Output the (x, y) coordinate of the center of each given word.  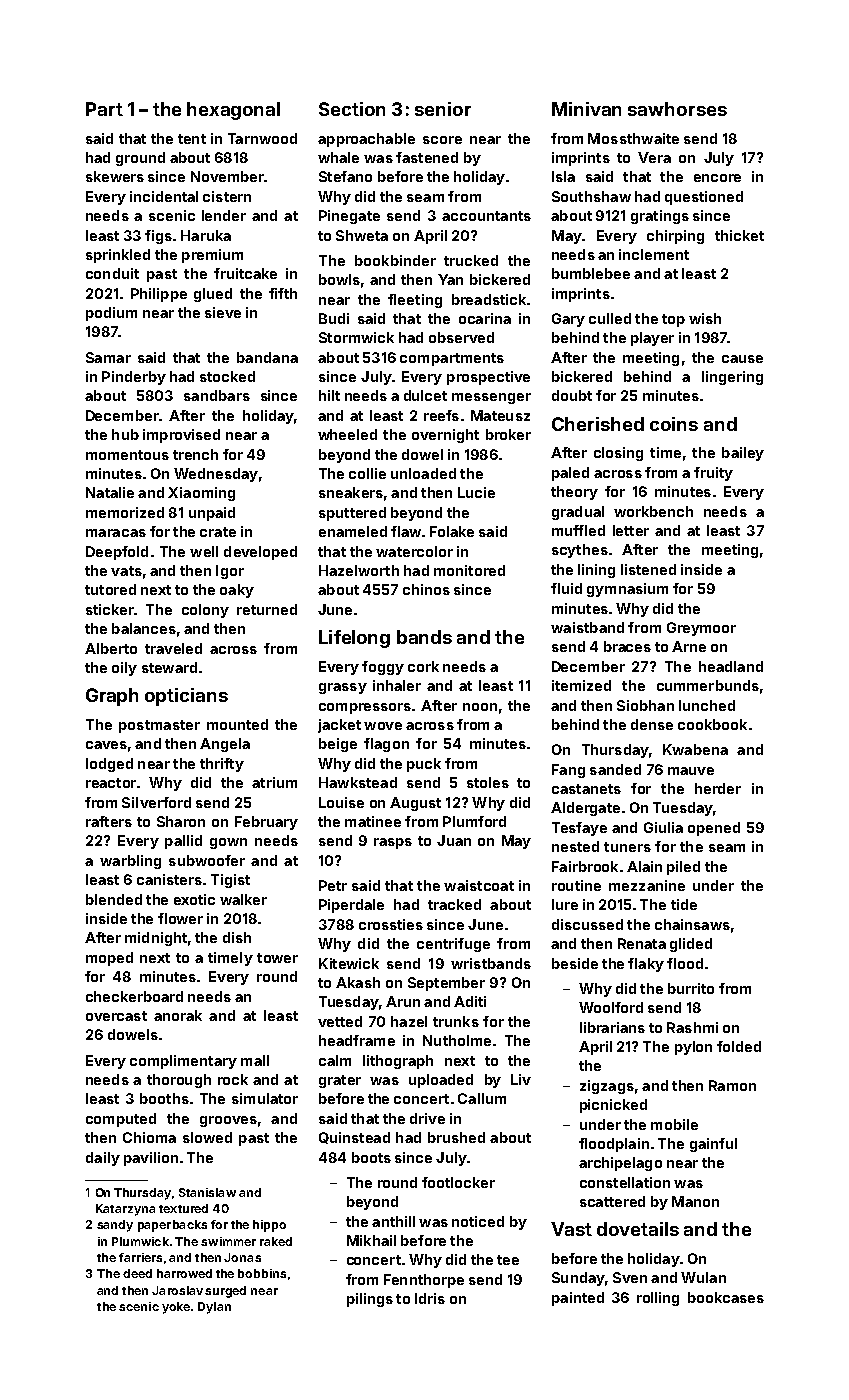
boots (371, 1157)
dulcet (425, 395)
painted (578, 1299)
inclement (654, 254)
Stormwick (356, 337)
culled (610, 318)
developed (260, 553)
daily (103, 1159)
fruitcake (245, 273)
